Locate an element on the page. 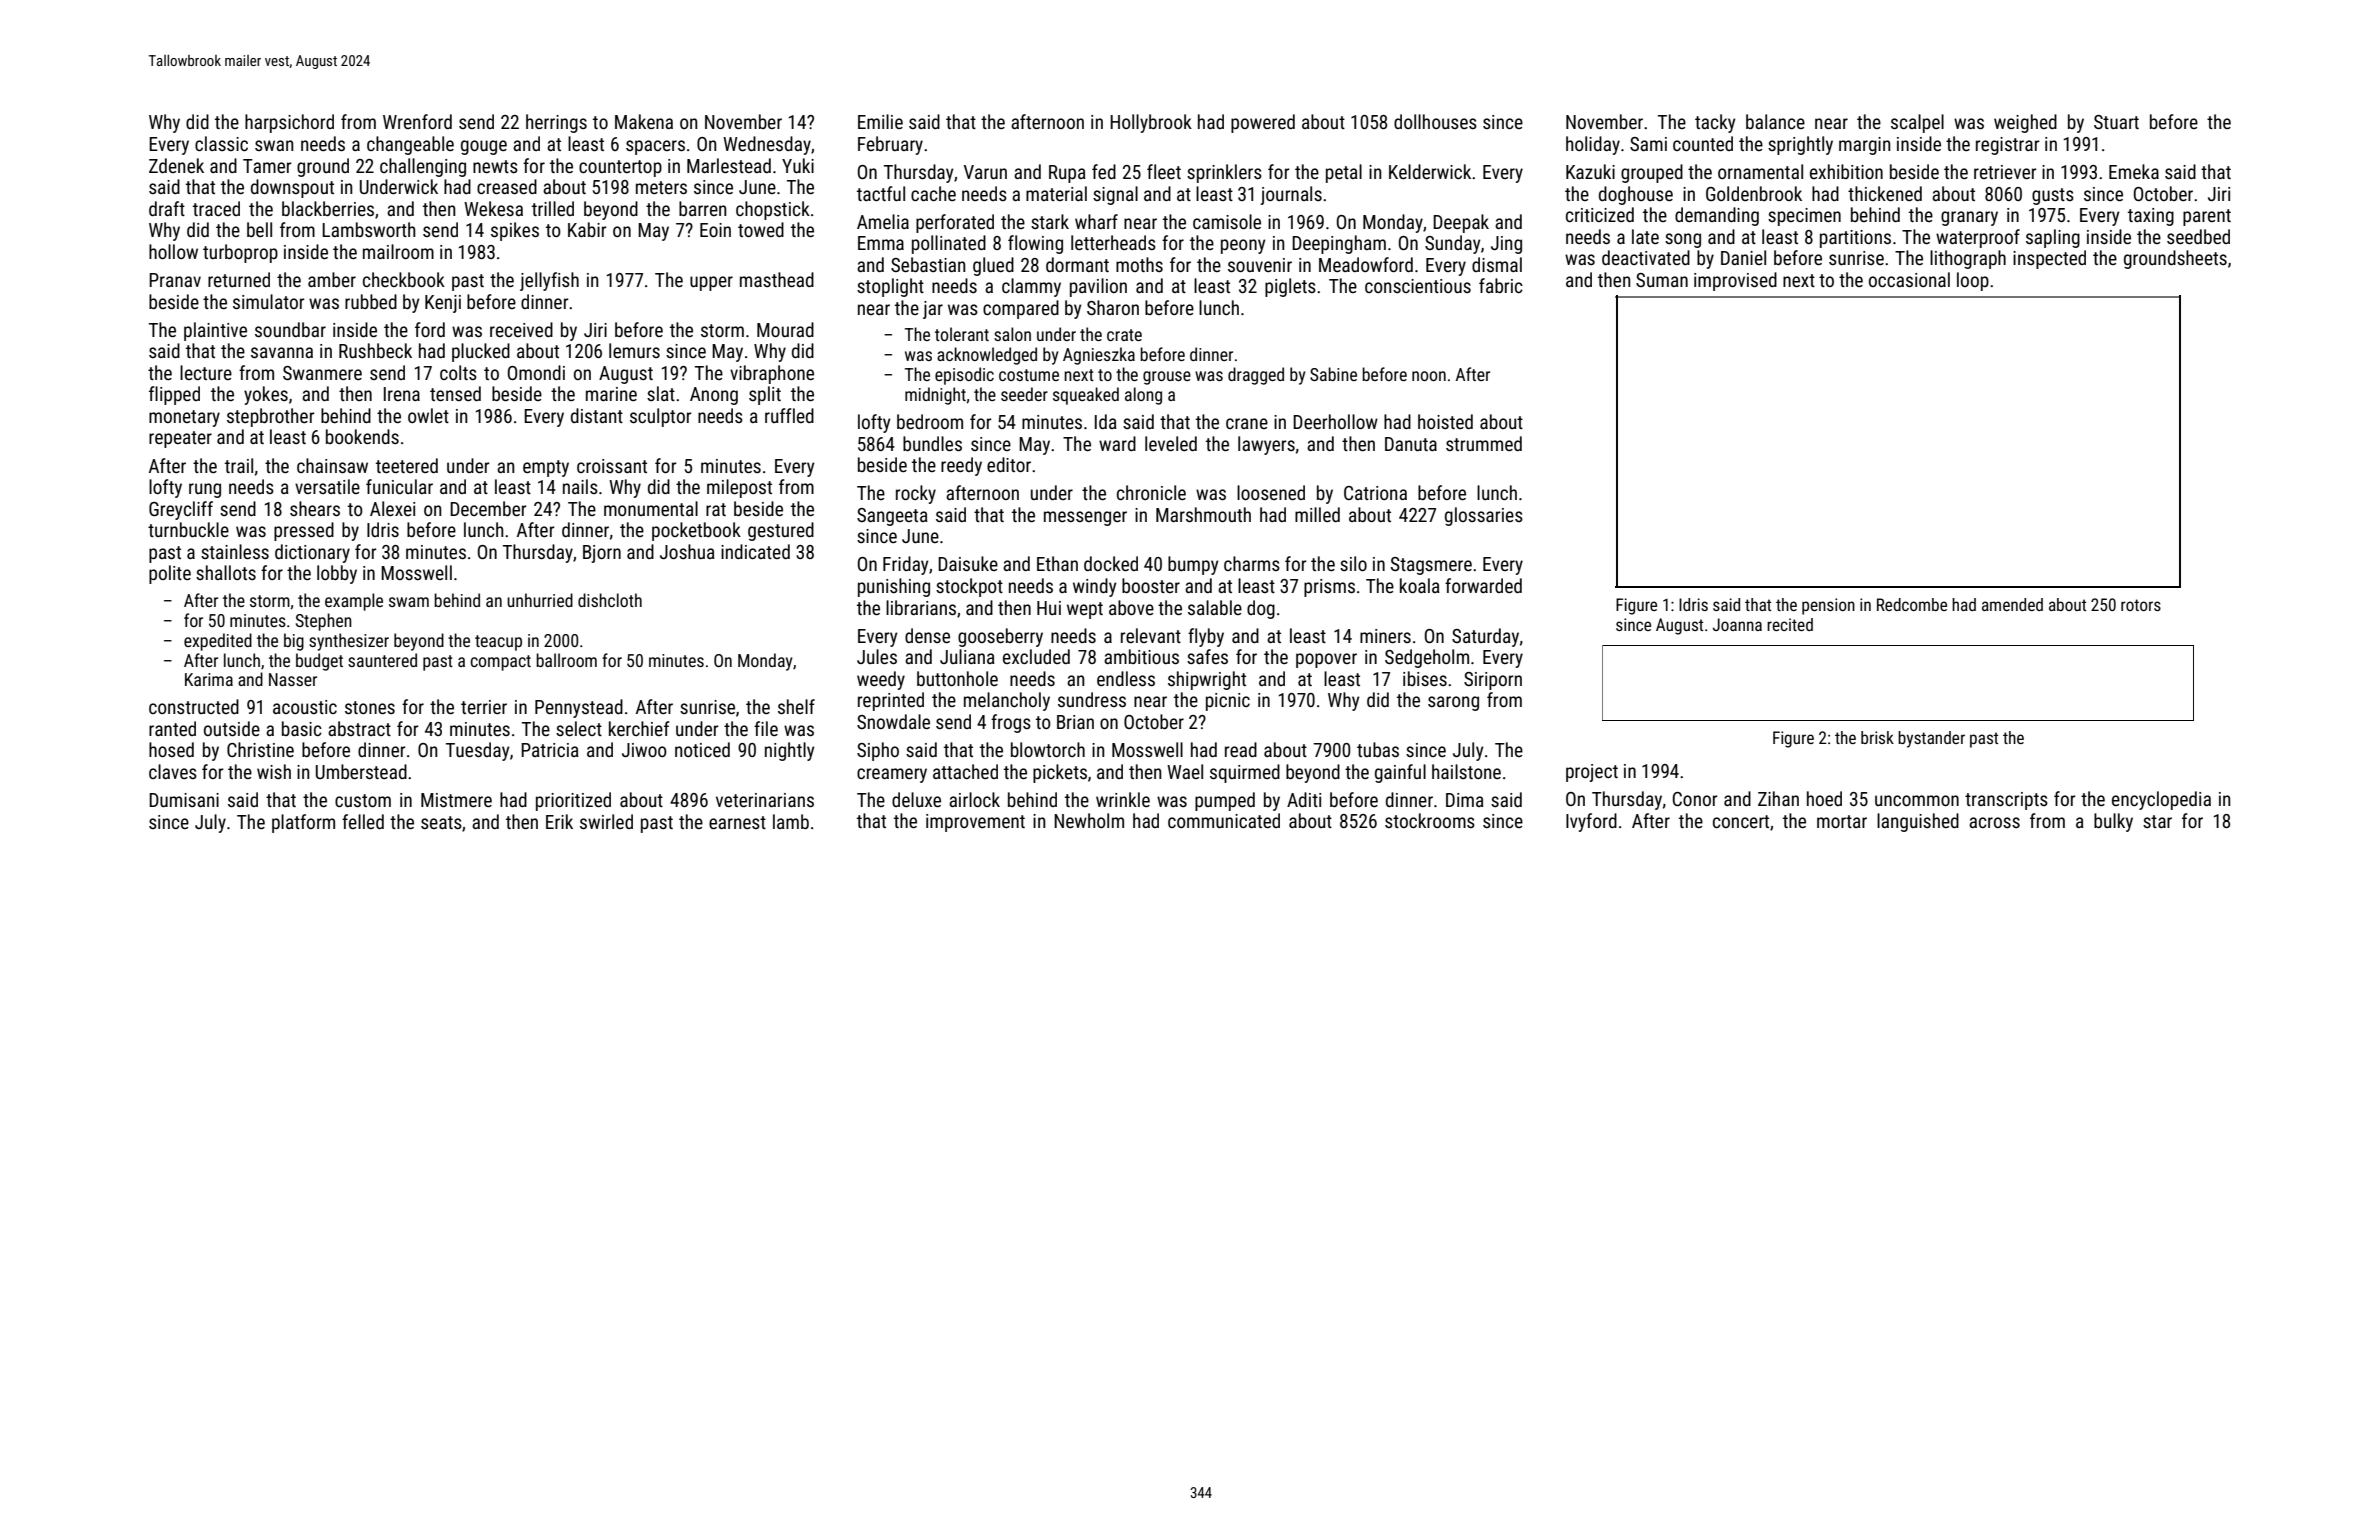 The height and width of the document is (1540, 2380). Mistmere is located at coordinates (456, 800).
